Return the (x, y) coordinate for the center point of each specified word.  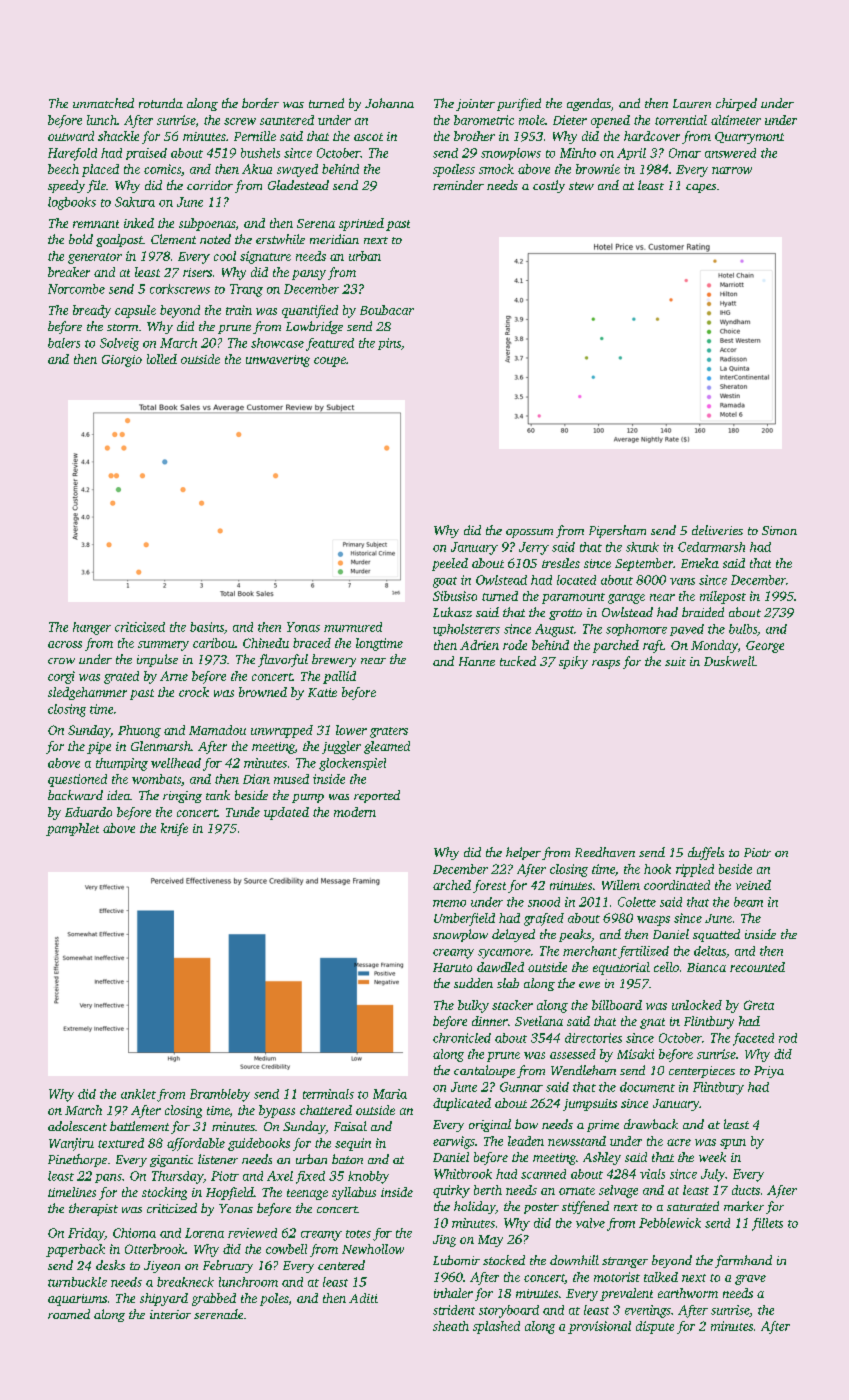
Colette (637, 902)
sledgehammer (87, 693)
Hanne (477, 661)
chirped (736, 104)
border (260, 103)
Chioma (134, 1233)
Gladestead (298, 185)
